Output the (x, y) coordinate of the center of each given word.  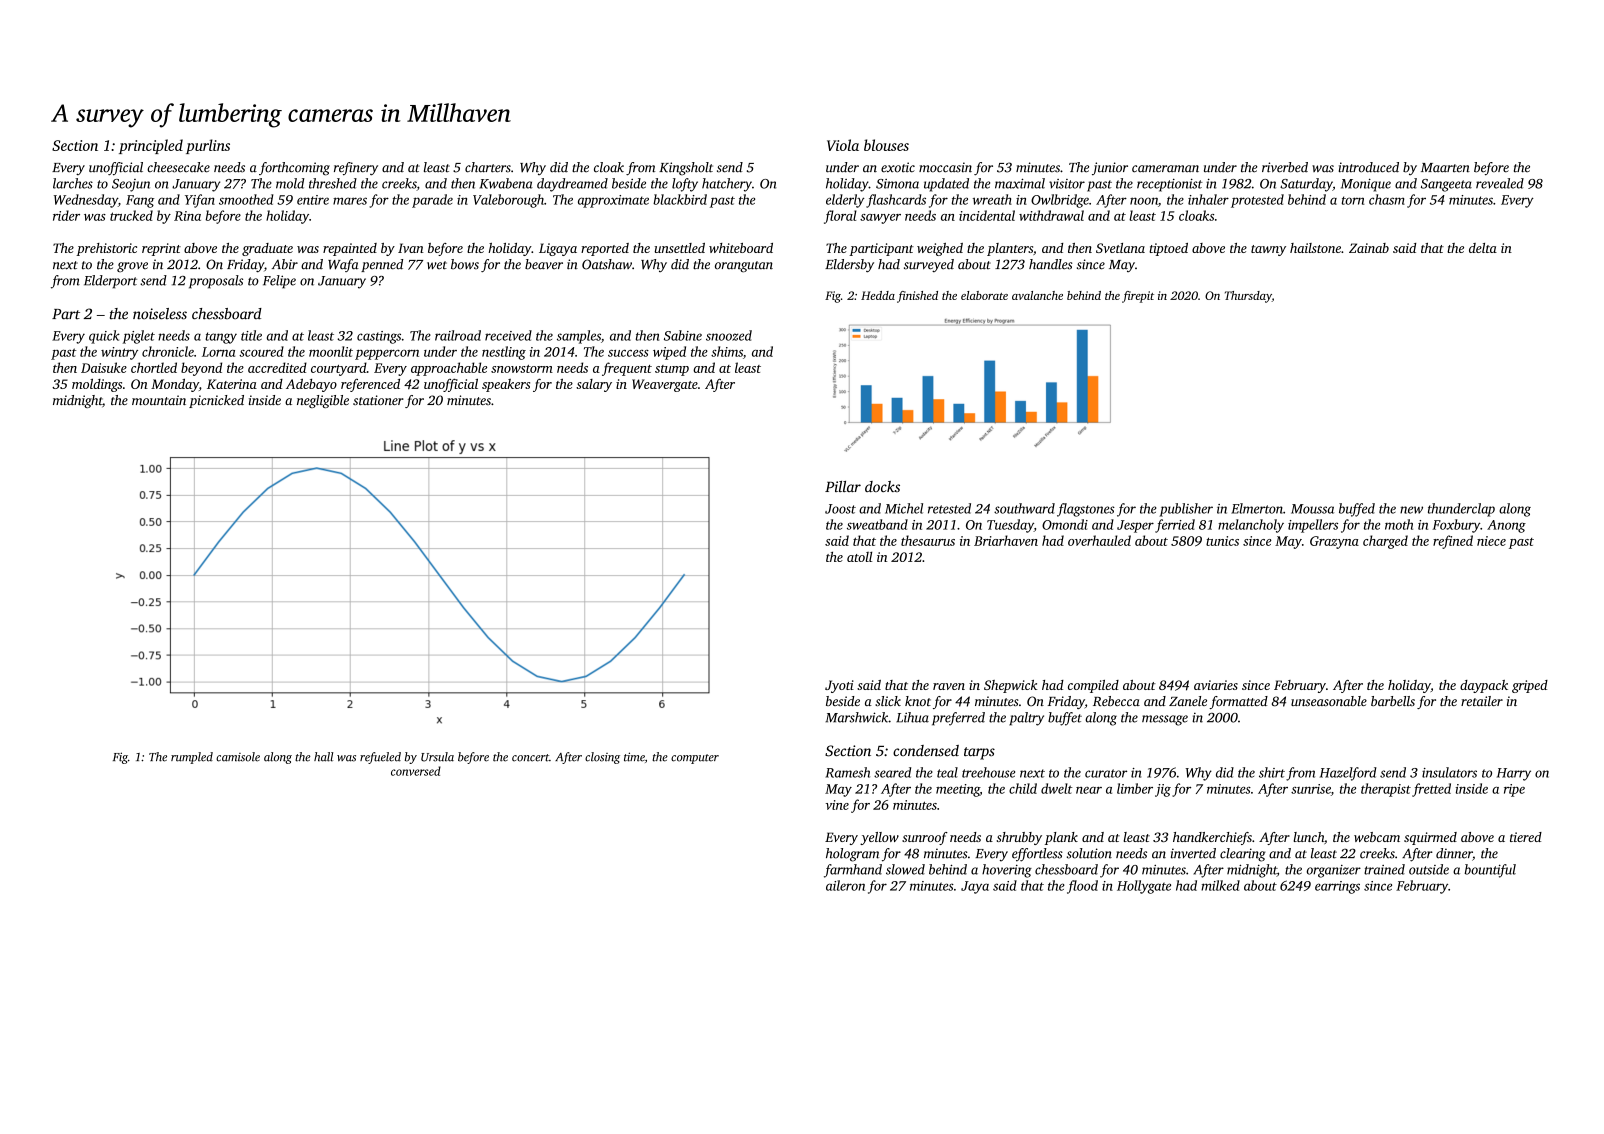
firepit (1138, 297)
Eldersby (849, 265)
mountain (159, 400)
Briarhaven (1006, 540)
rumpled (192, 758)
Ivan (411, 248)
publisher (1186, 510)
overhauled (1099, 540)
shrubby (1019, 838)
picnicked (216, 401)
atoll (859, 557)
